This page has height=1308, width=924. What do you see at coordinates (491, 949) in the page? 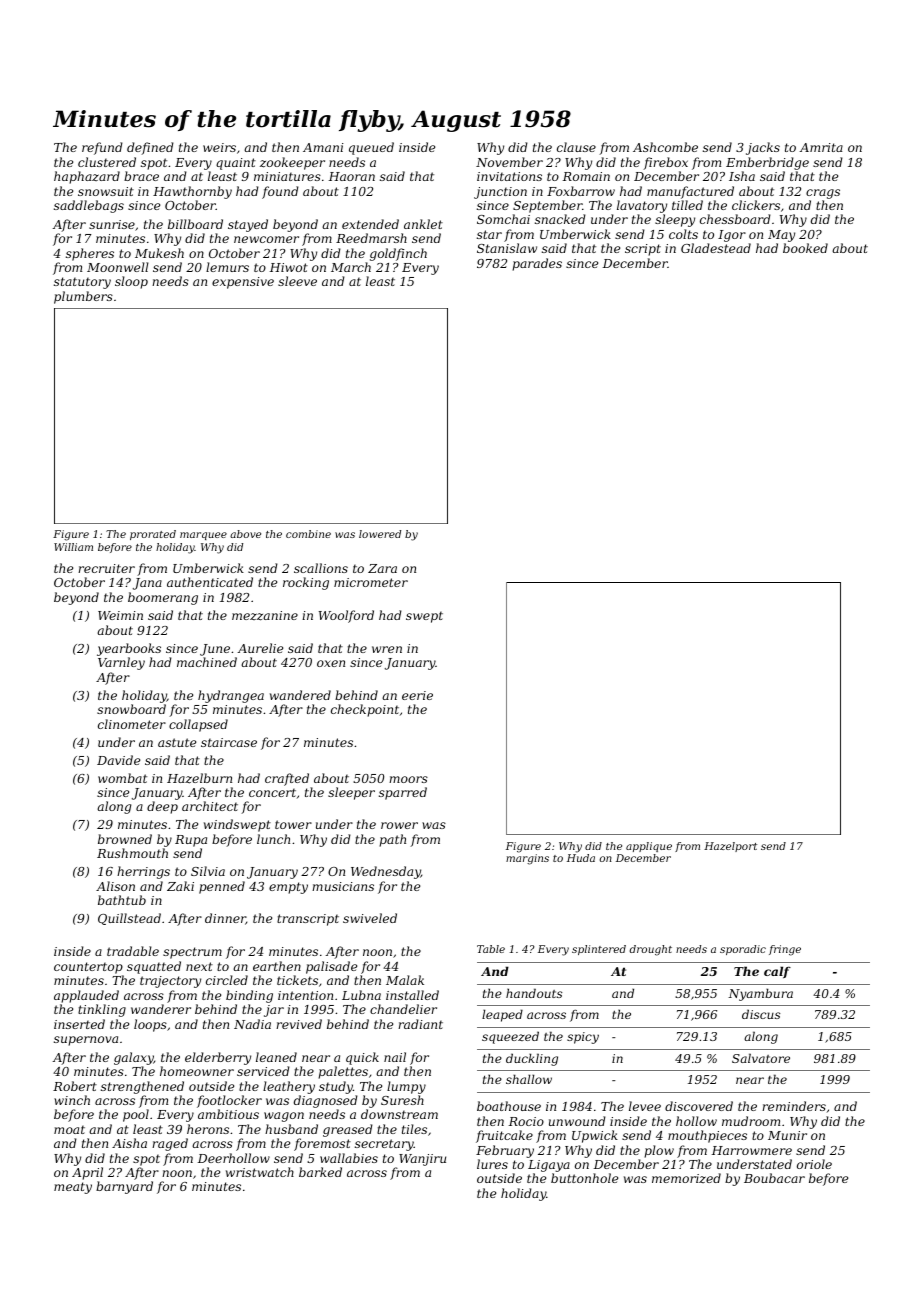
I see `Table` at bounding box center [491, 949].
